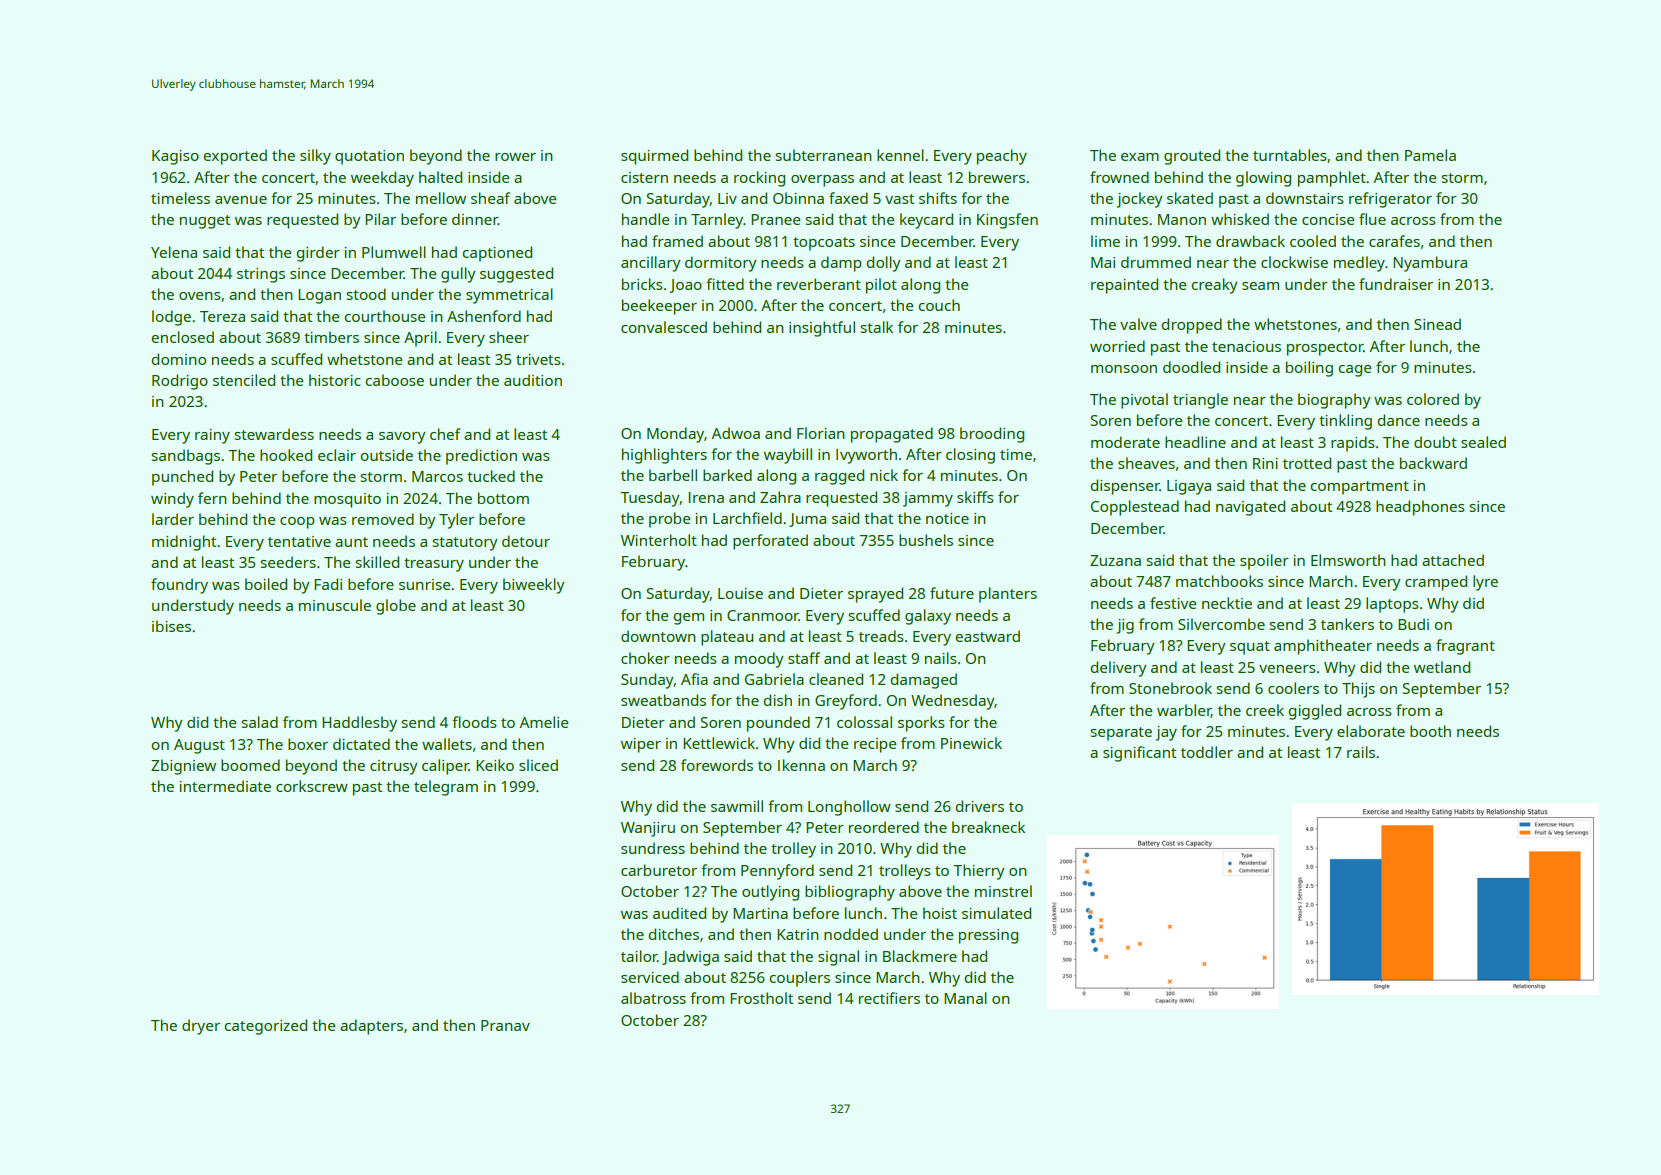 The width and height of the image is (1661, 1175). Describe the element at coordinates (900, 155) in the image. I see `kennel` at that location.
